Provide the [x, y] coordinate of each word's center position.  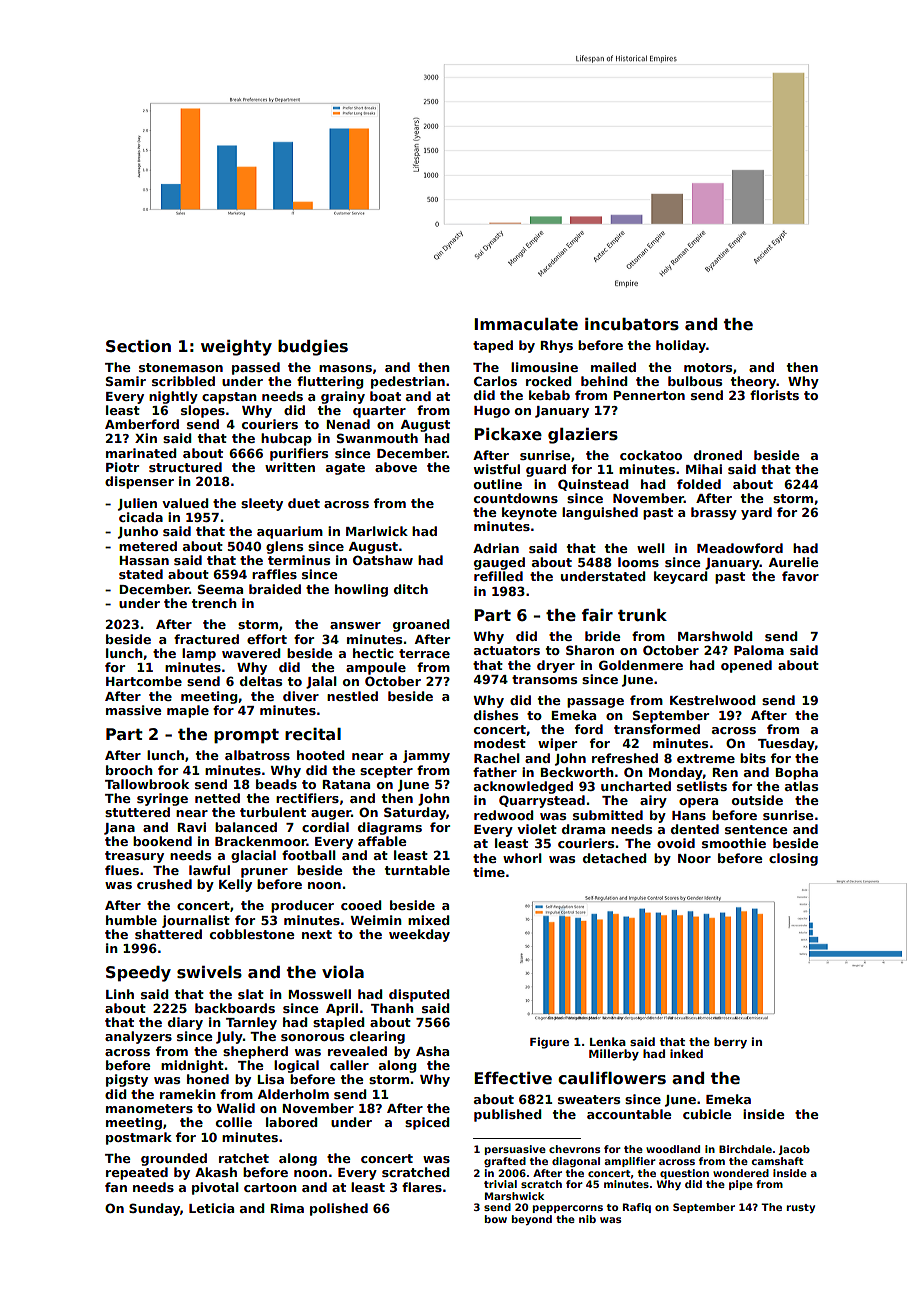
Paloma [759, 650]
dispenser [139, 482]
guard [546, 470]
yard [756, 513]
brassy [714, 513]
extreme [706, 758]
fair [597, 615]
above [396, 467]
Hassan [144, 560]
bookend [162, 841]
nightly [173, 397]
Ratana [346, 784]
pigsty [127, 1080]
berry [730, 1043]
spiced [427, 1123]
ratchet [244, 1158]
